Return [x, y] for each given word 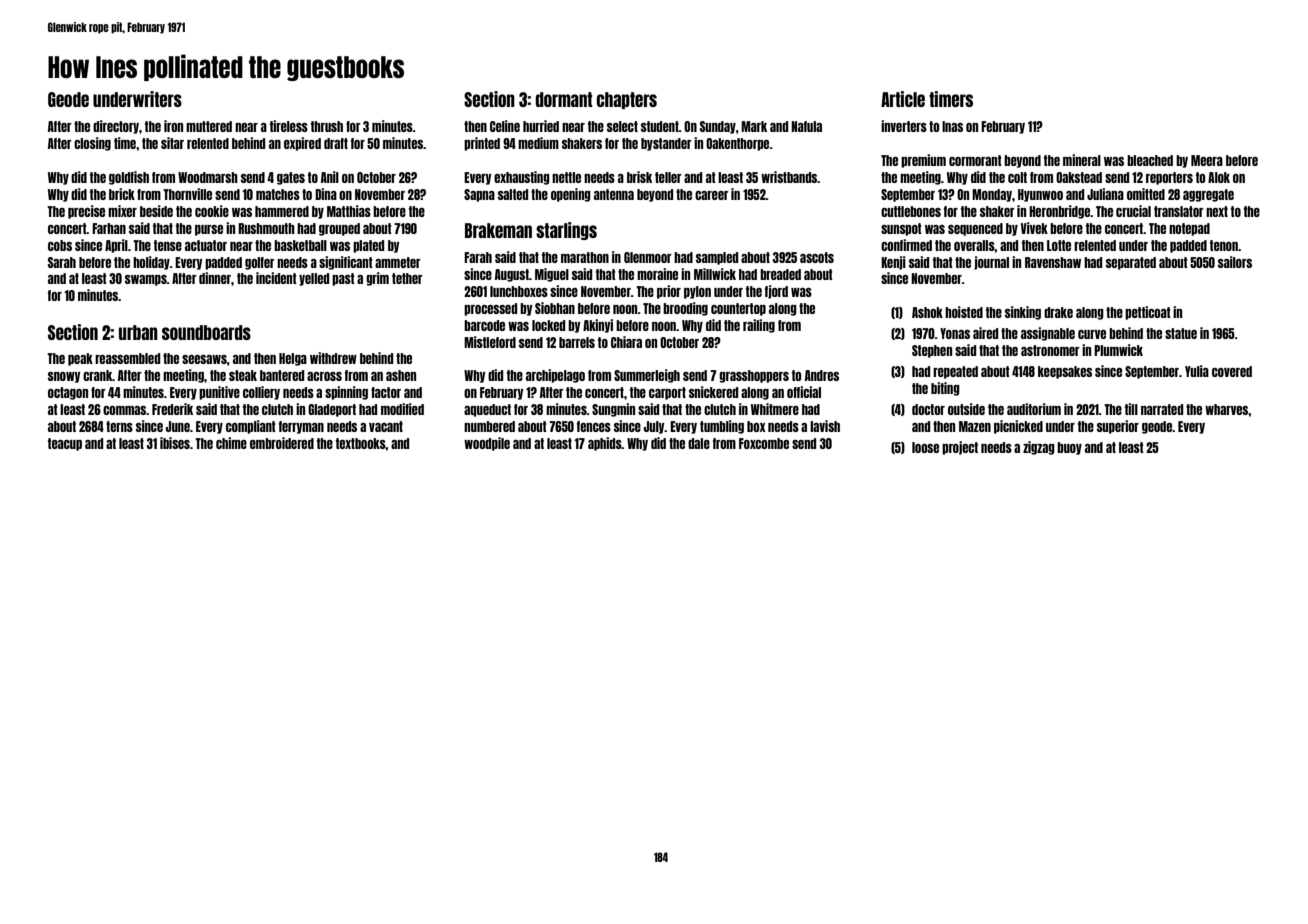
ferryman [301, 427]
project [960, 448]
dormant [563, 99]
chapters [626, 100]
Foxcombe [764, 443]
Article [903, 99]
